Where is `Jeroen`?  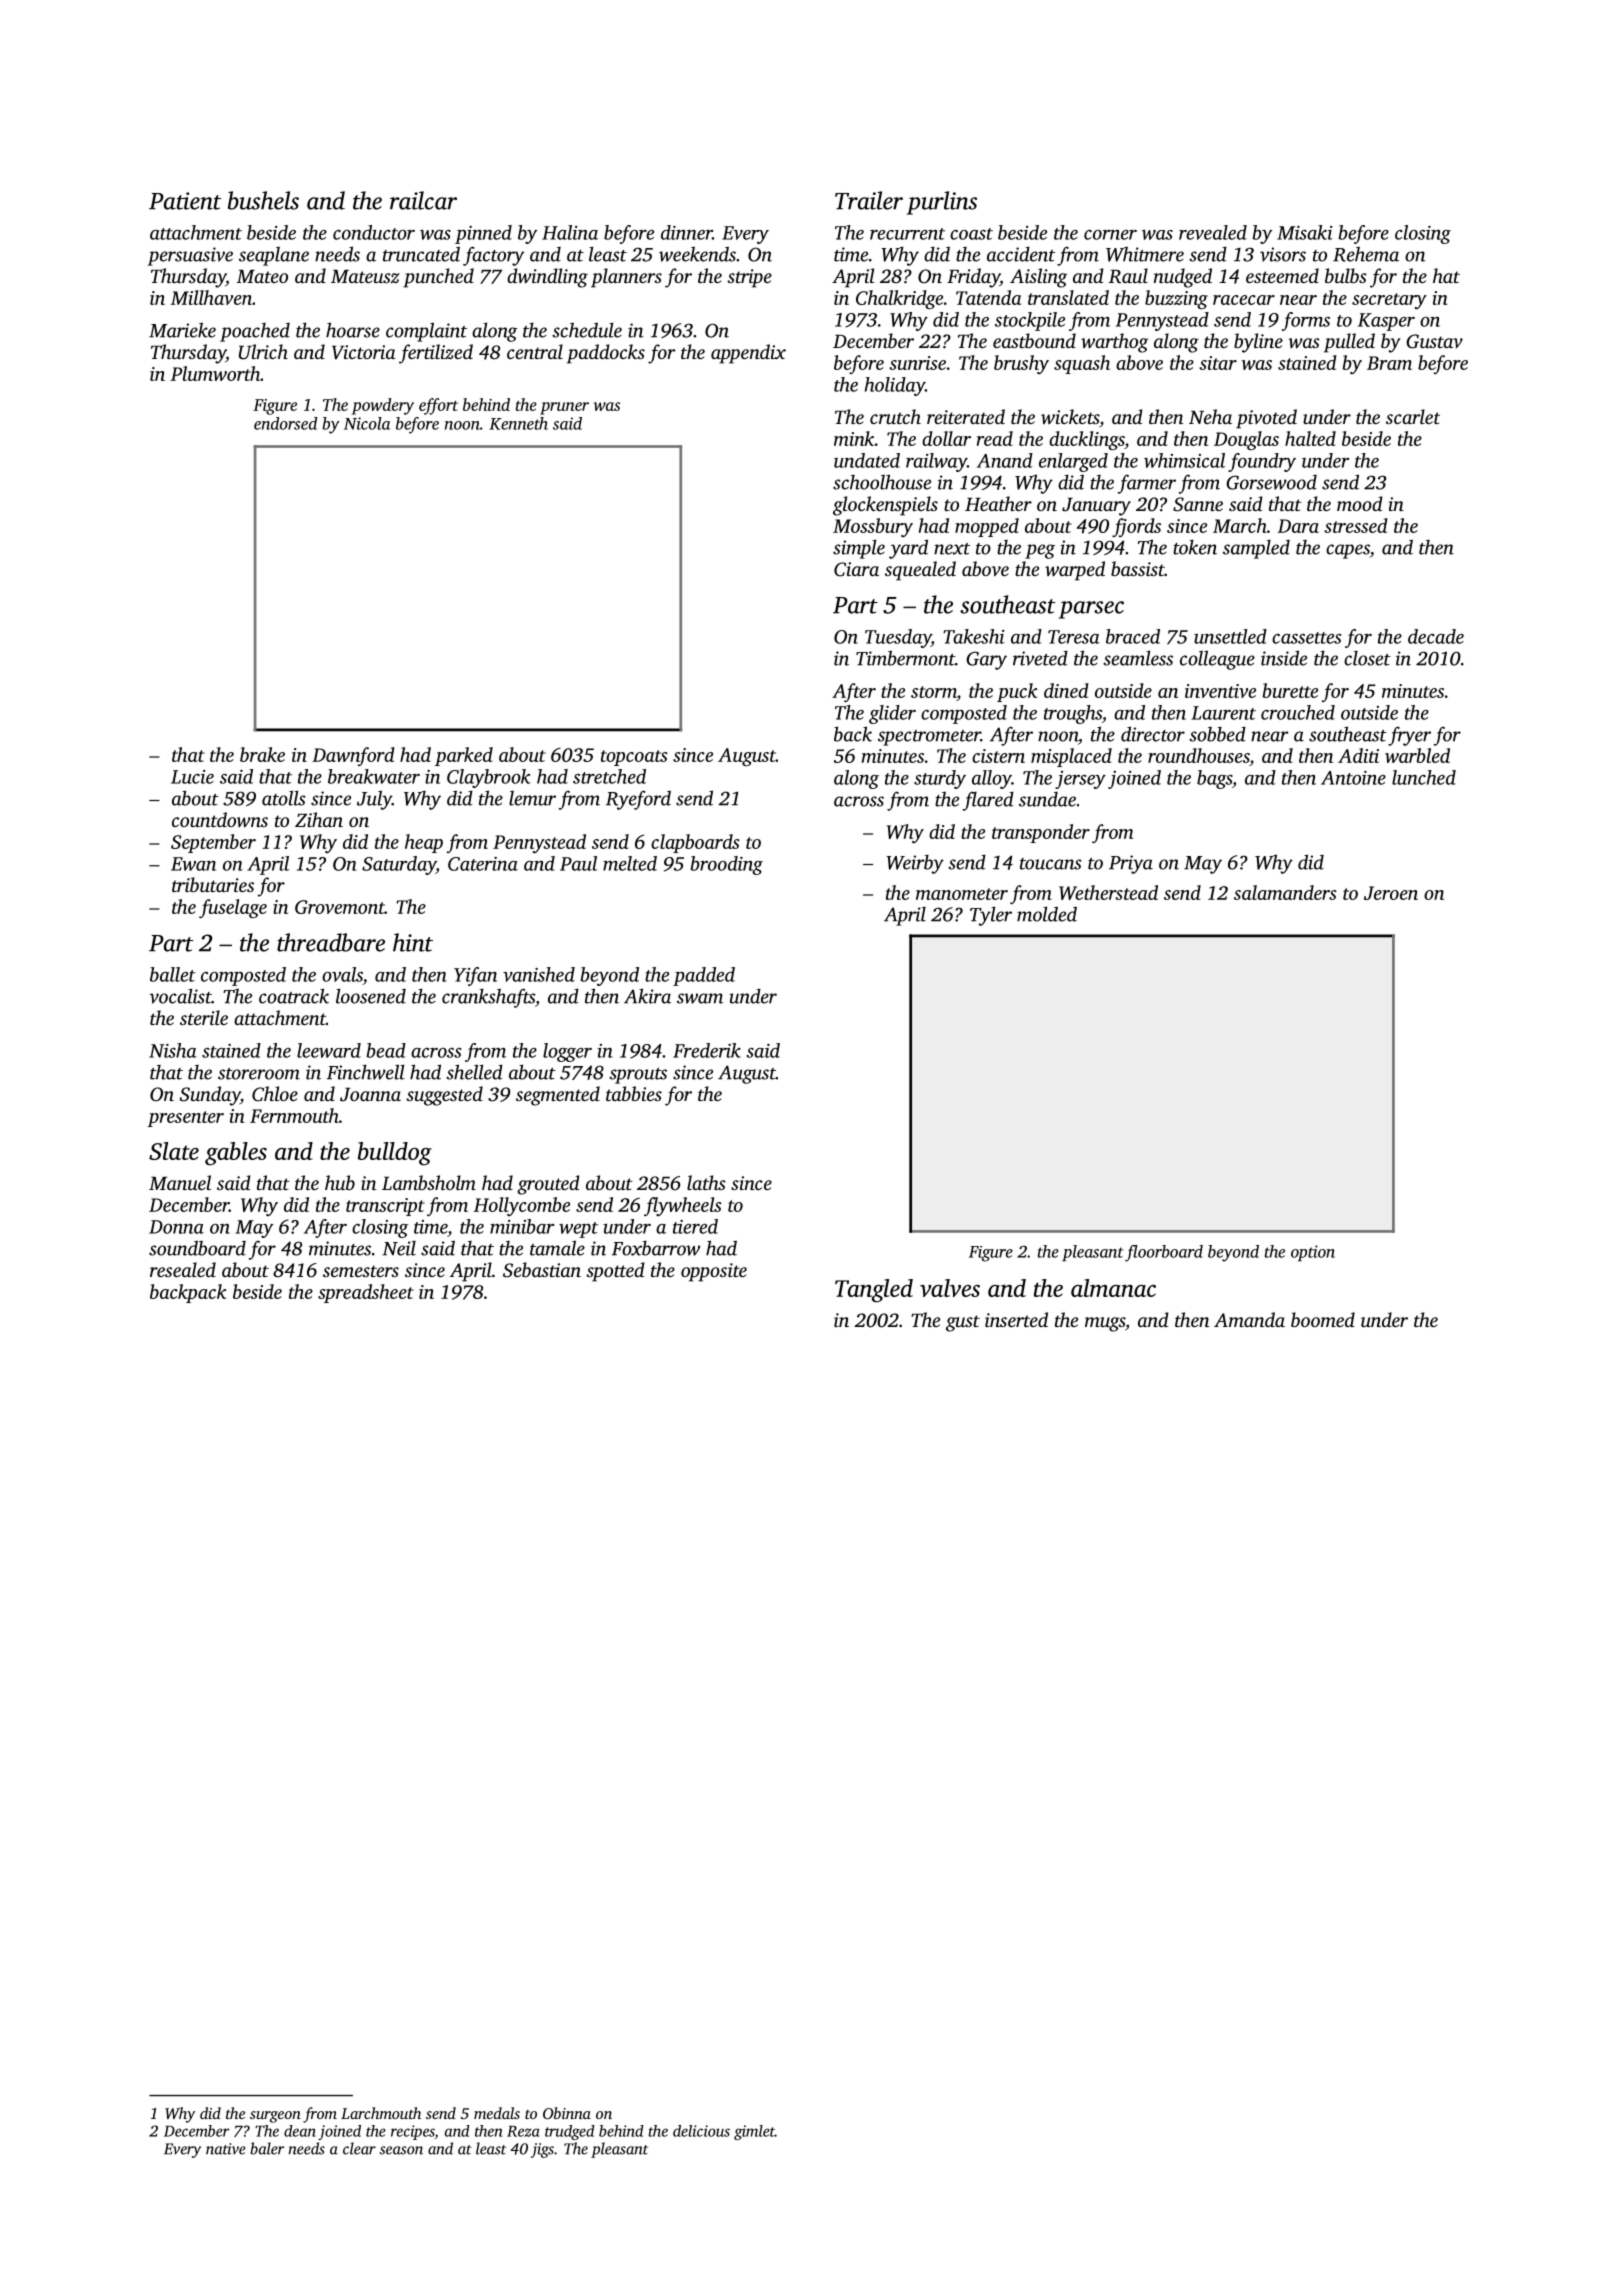 Jeroen is located at coordinates (1391, 893).
